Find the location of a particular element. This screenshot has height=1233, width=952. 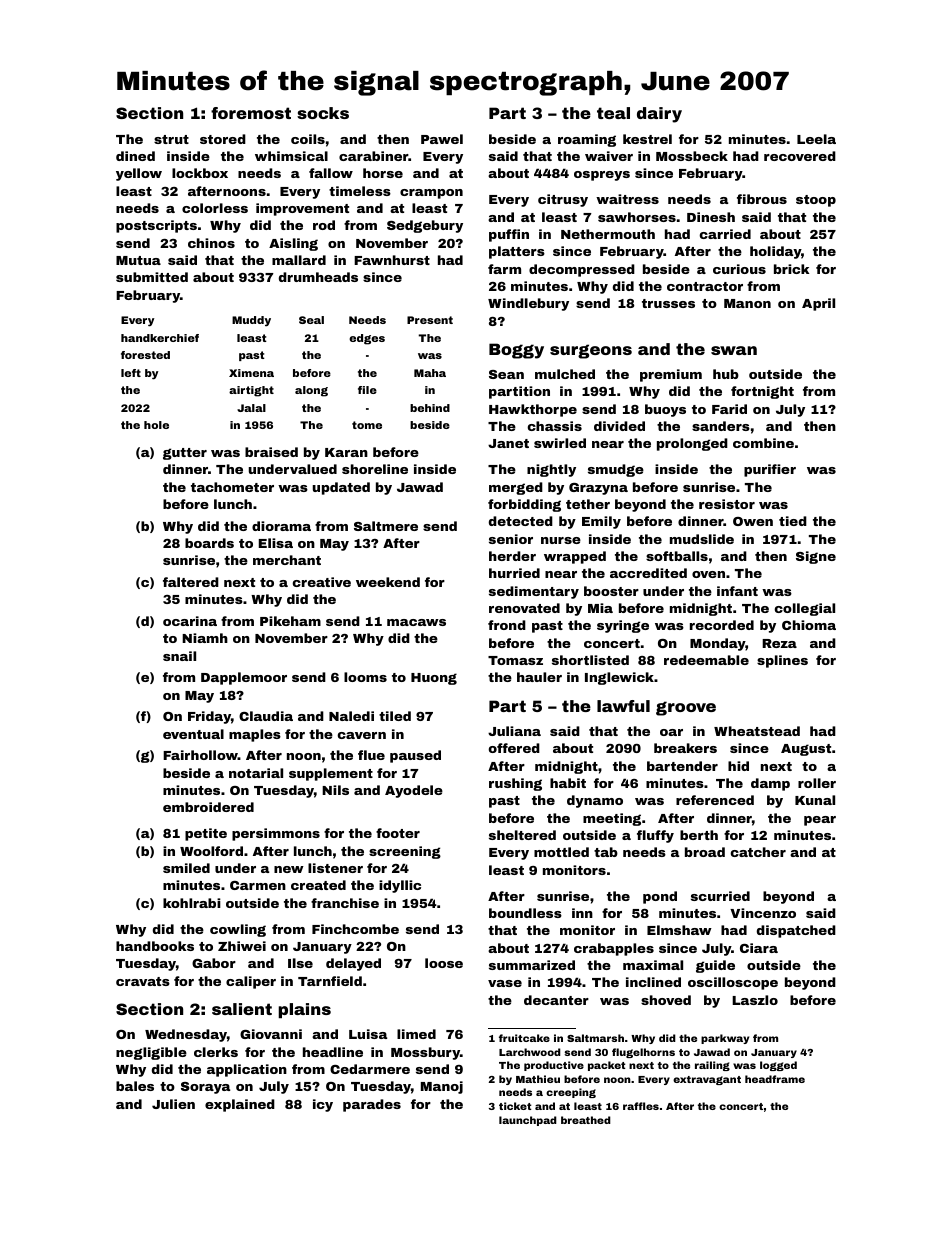

shoreline is located at coordinates (375, 469).
